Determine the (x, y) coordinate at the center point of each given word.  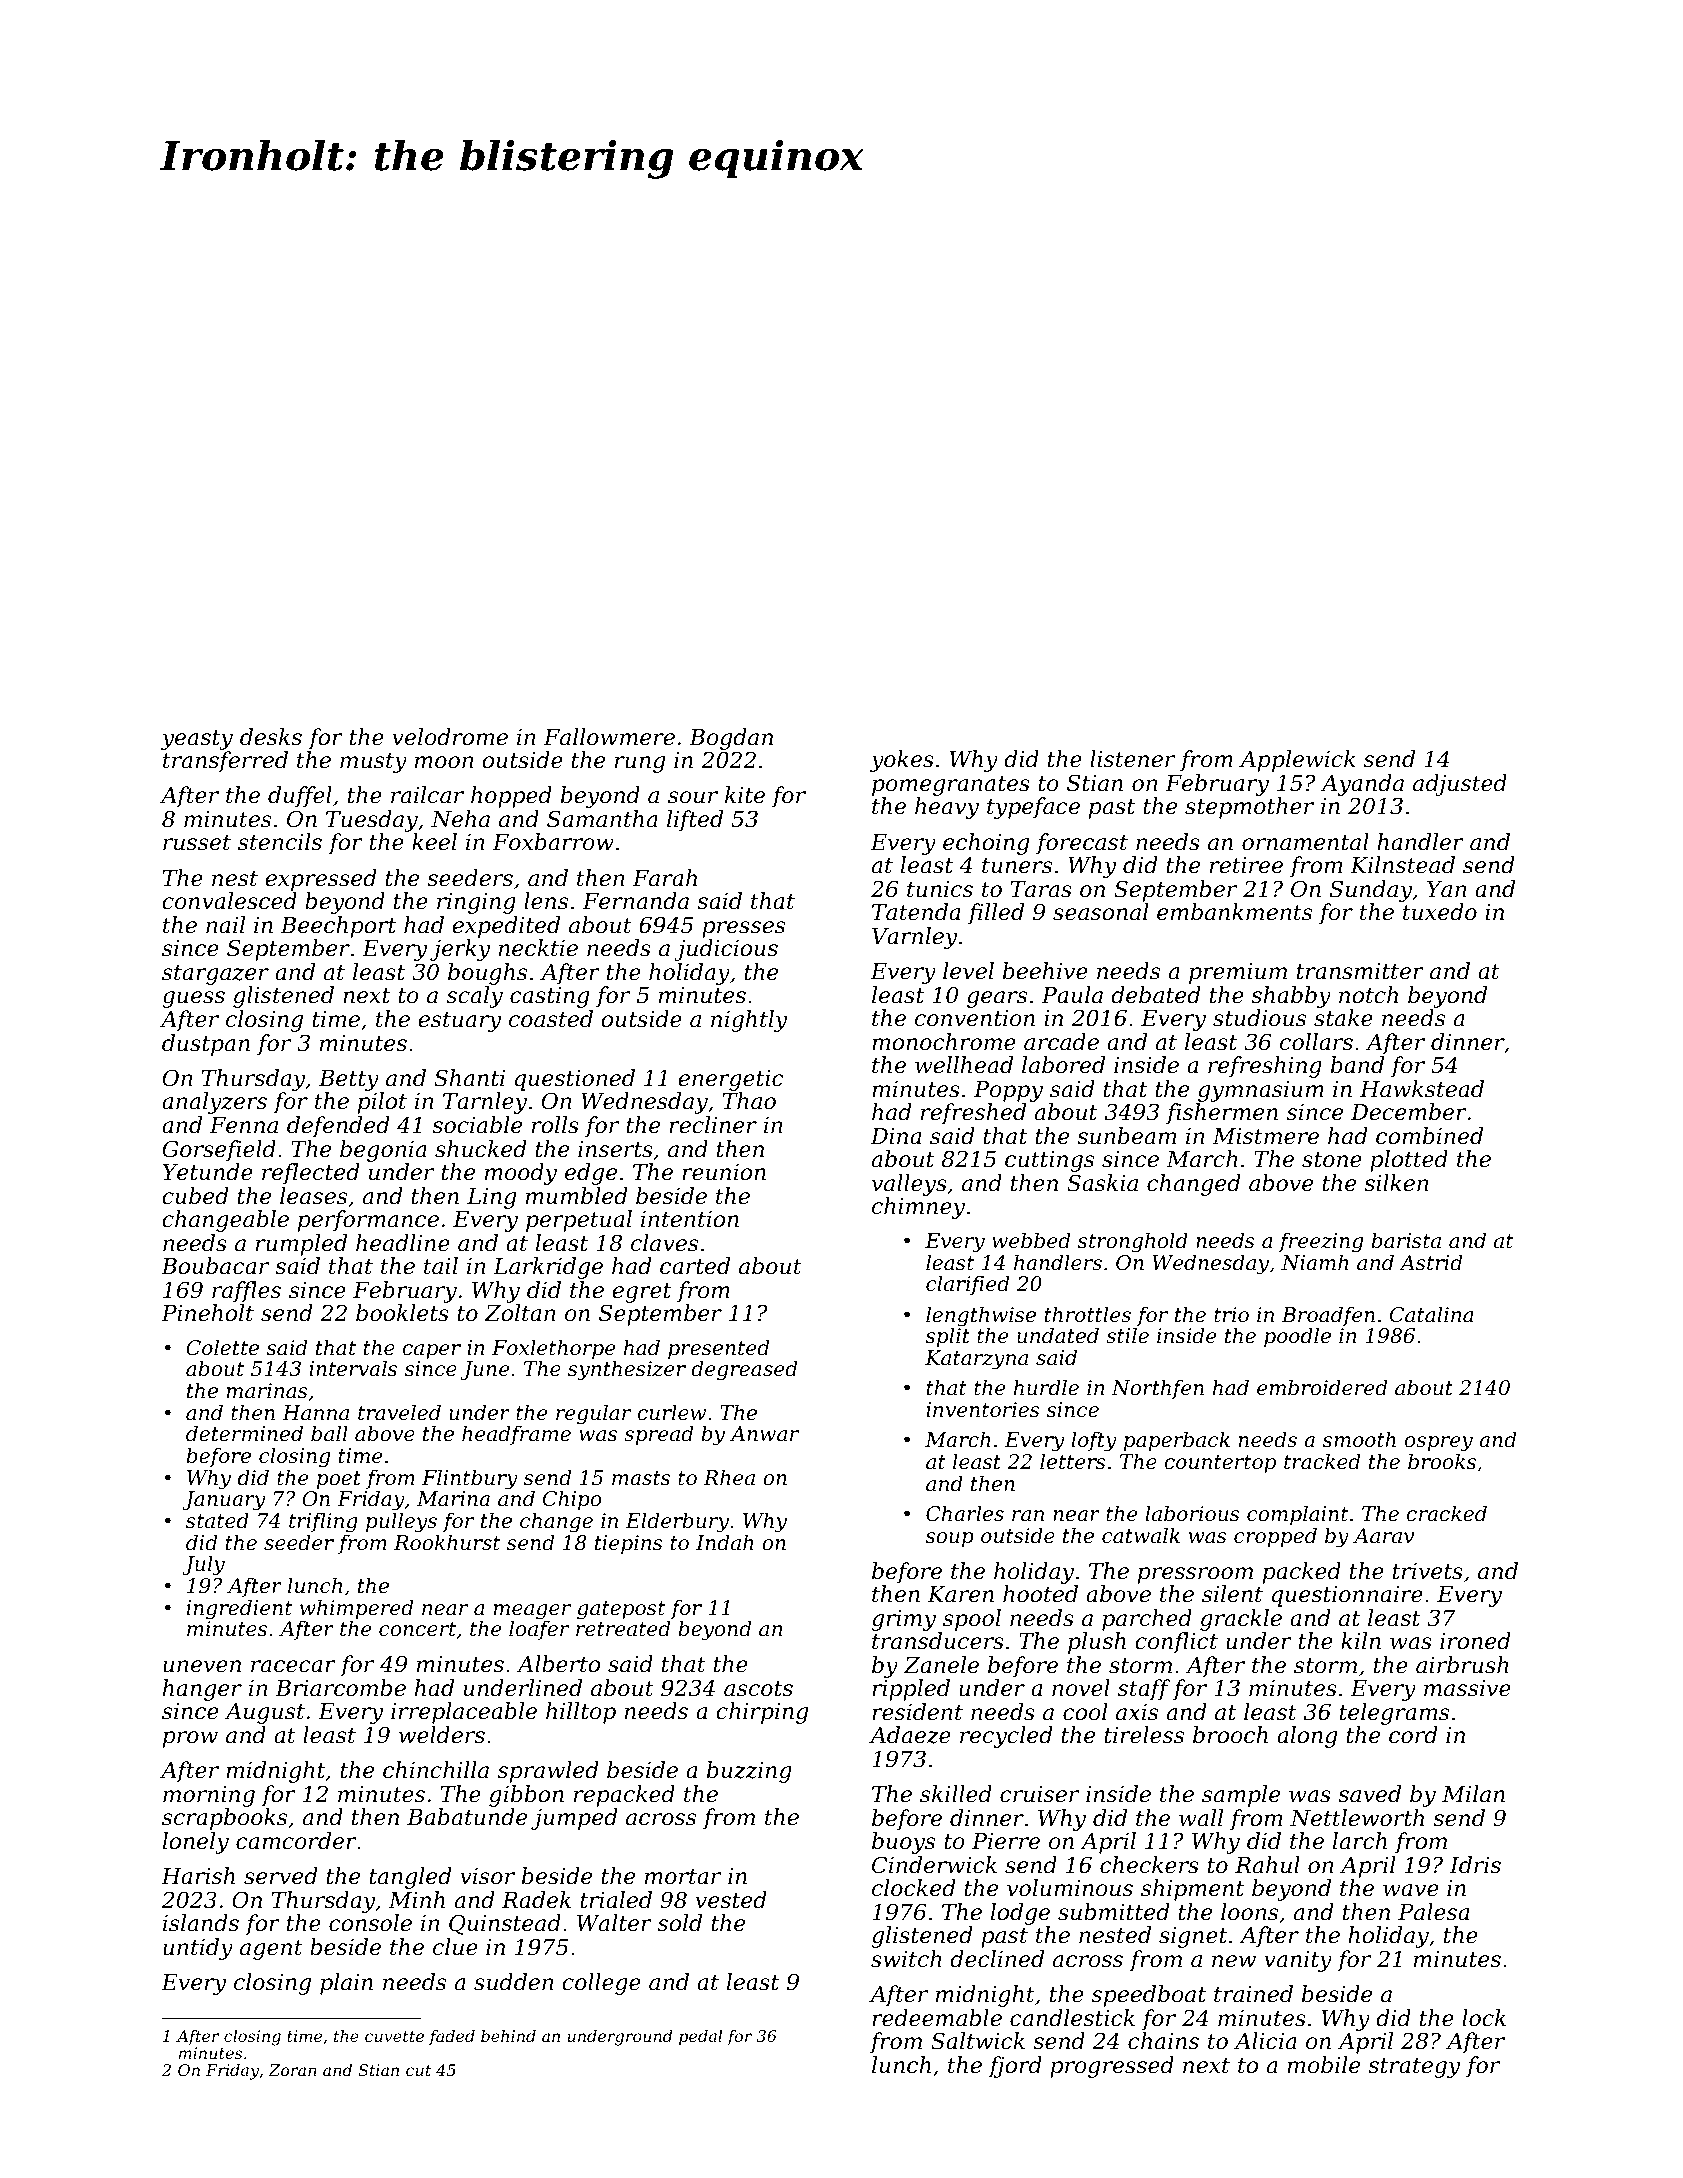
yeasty (197, 740)
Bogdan (731, 739)
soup (950, 1539)
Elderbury (677, 1522)
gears (997, 999)
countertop (1220, 1464)
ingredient (239, 1609)
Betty (349, 1080)
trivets (1428, 1571)
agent (271, 1950)
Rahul (1267, 1865)
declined (997, 1959)
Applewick (1297, 761)
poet (339, 1480)
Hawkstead (1422, 1089)
